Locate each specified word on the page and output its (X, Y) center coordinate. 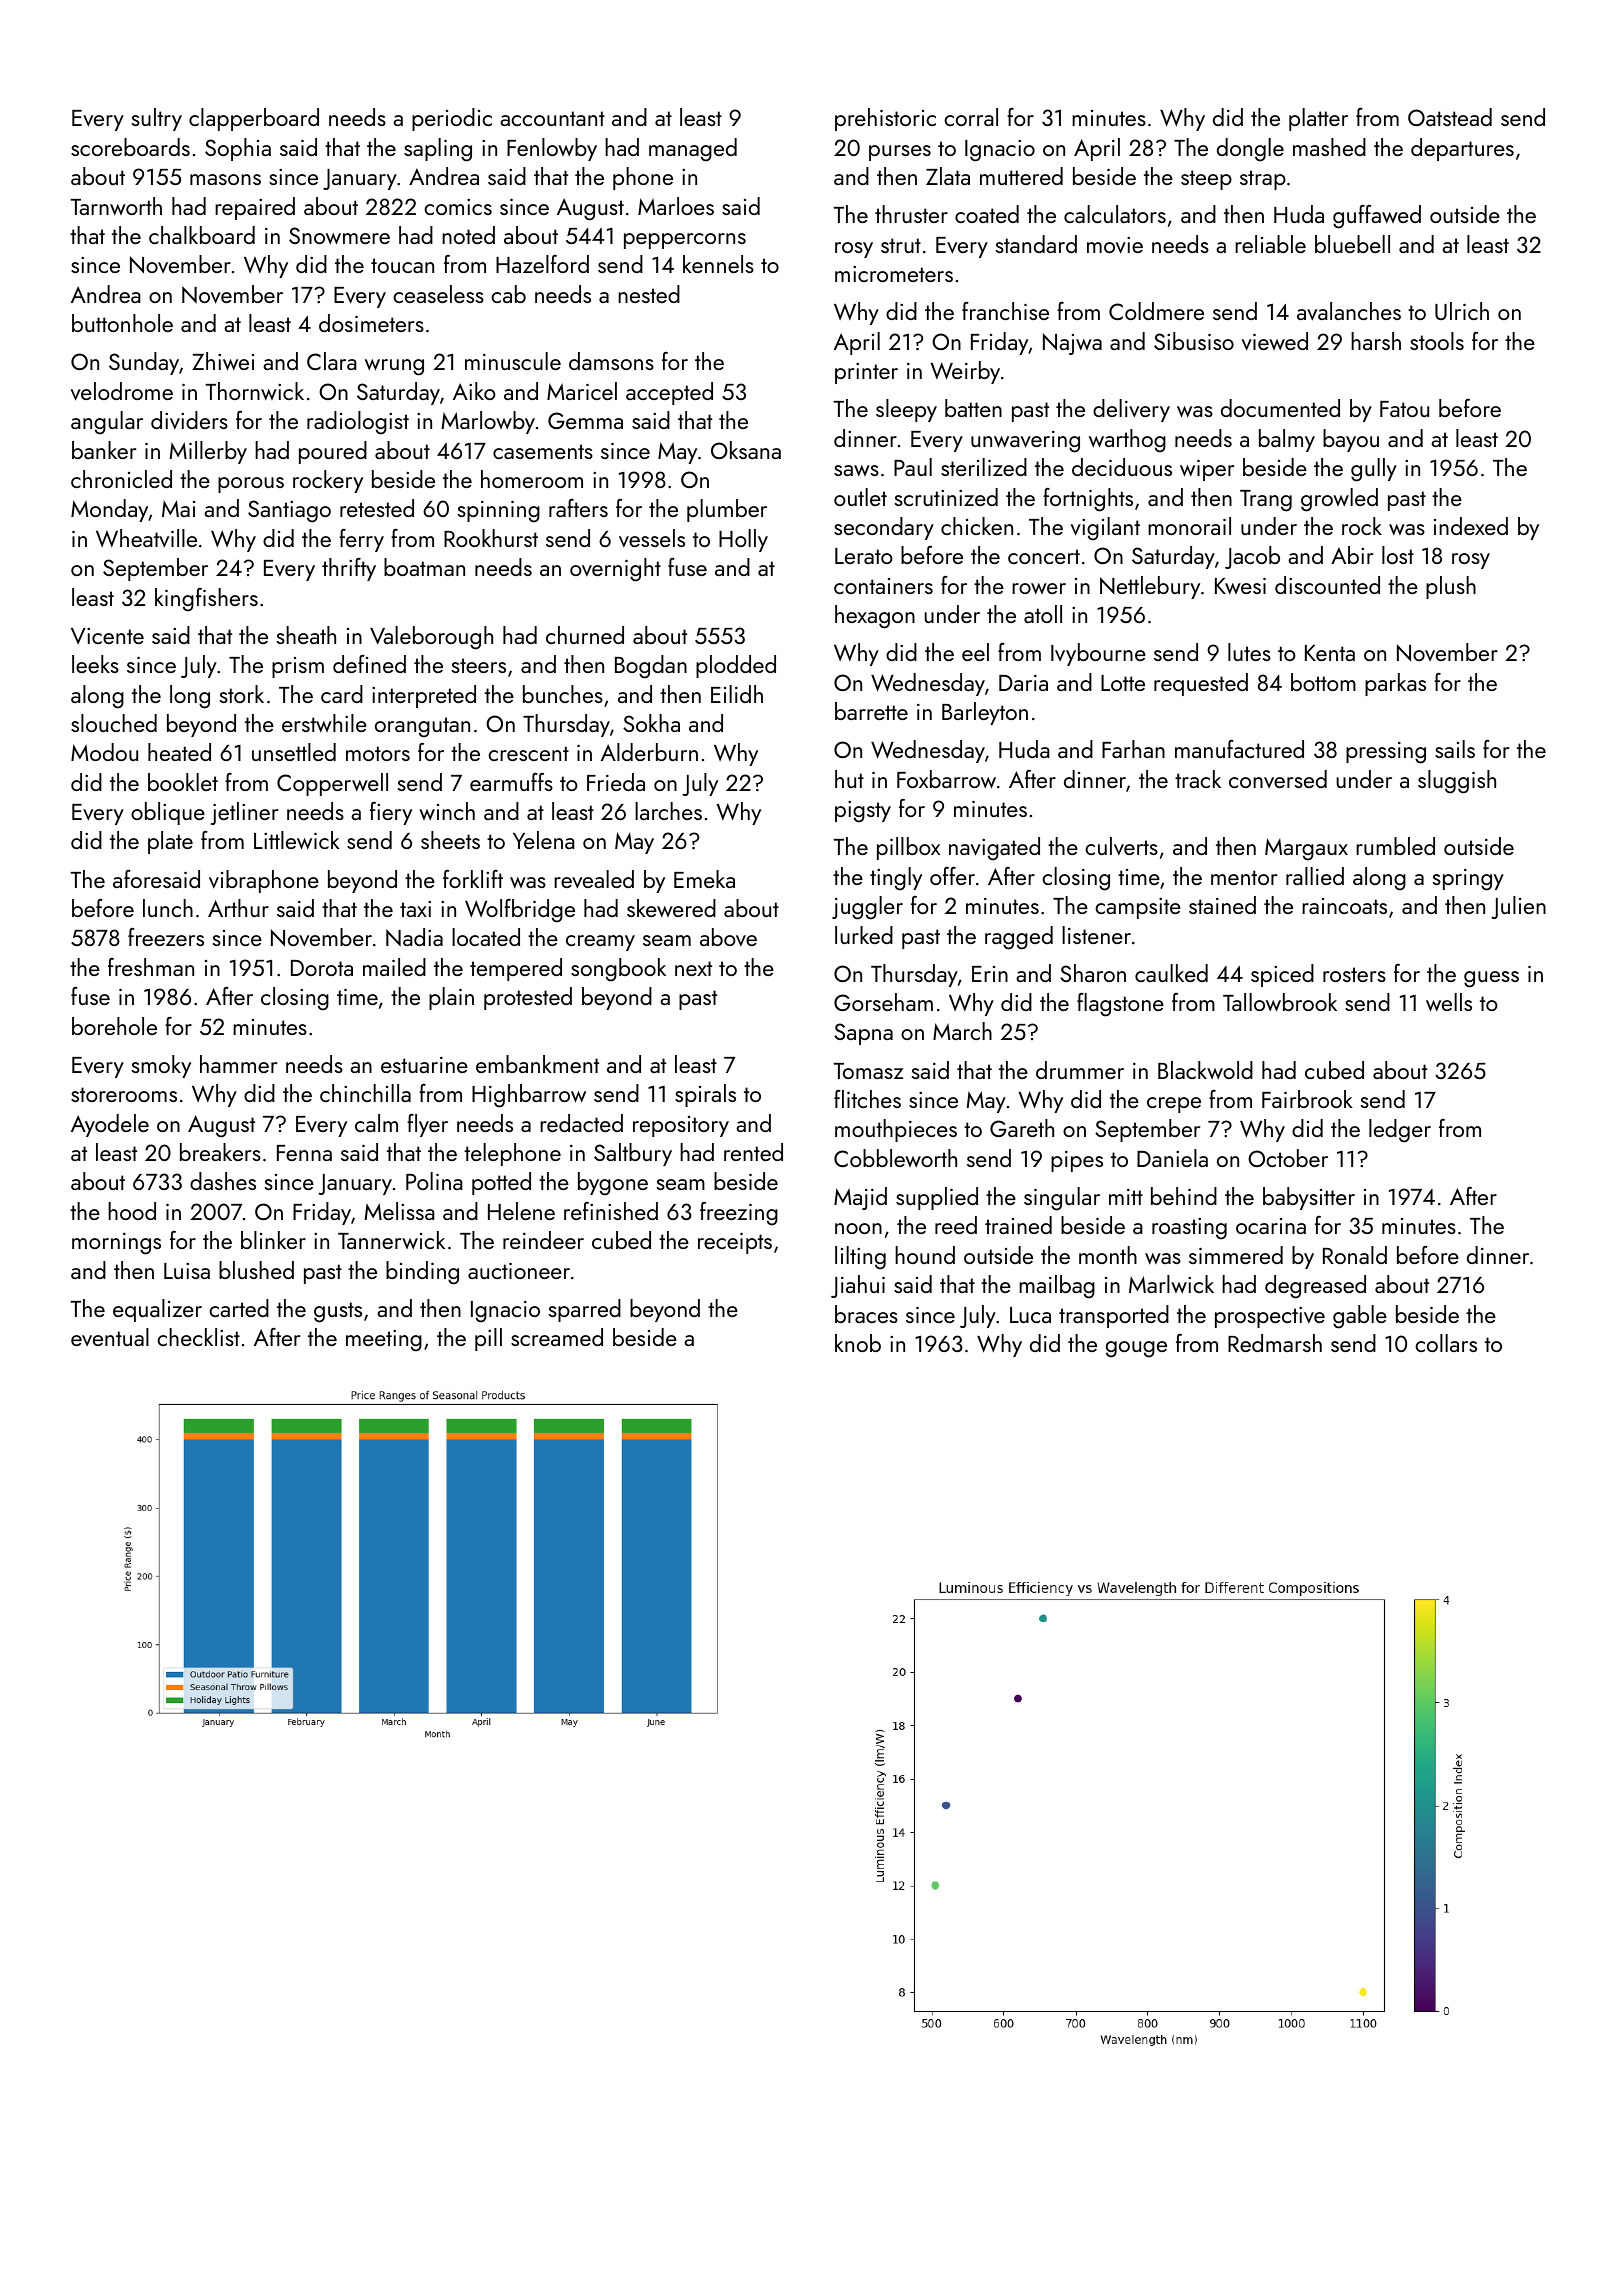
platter (1318, 119)
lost (1398, 555)
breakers (220, 1152)
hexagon (875, 617)
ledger (1400, 1131)
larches (668, 811)
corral (971, 117)
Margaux (1306, 849)
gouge (1136, 1349)
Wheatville (146, 538)
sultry (157, 119)
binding (422, 1273)
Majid (860, 1198)
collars (1446, 1343)
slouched (114, 723)
